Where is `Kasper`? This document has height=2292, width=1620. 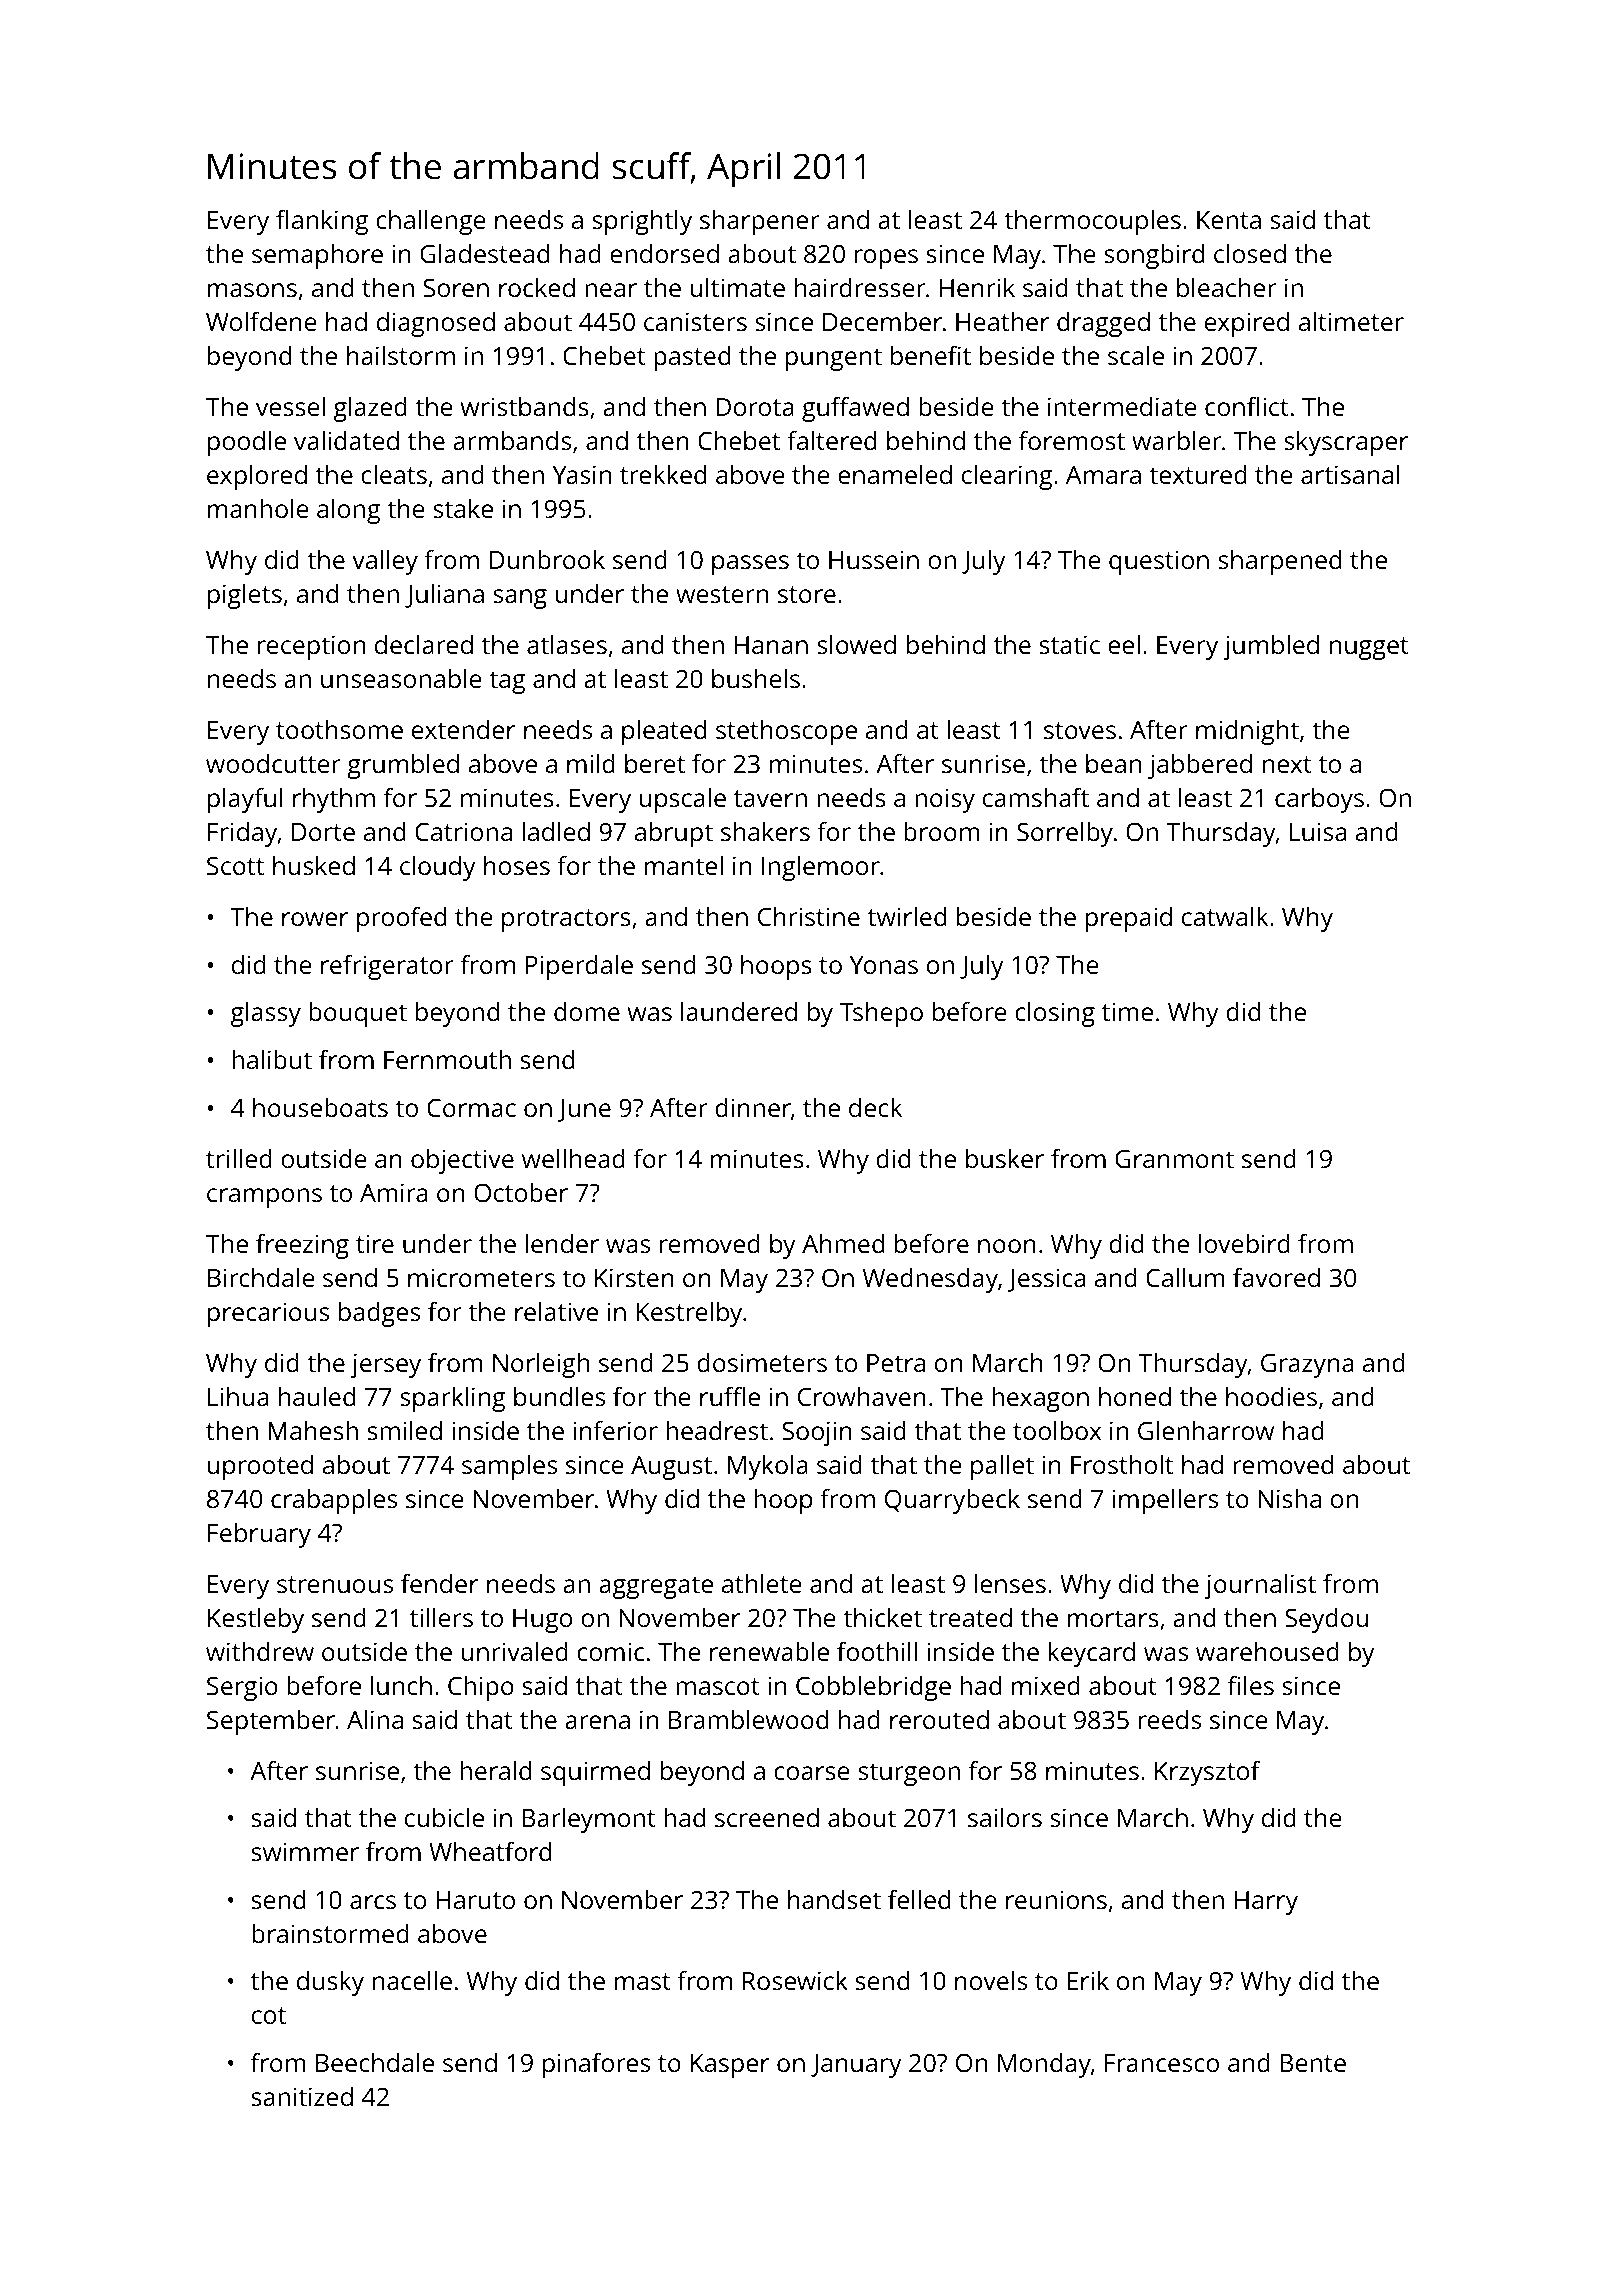 Kasper is located at coordinates (730, 2066).
